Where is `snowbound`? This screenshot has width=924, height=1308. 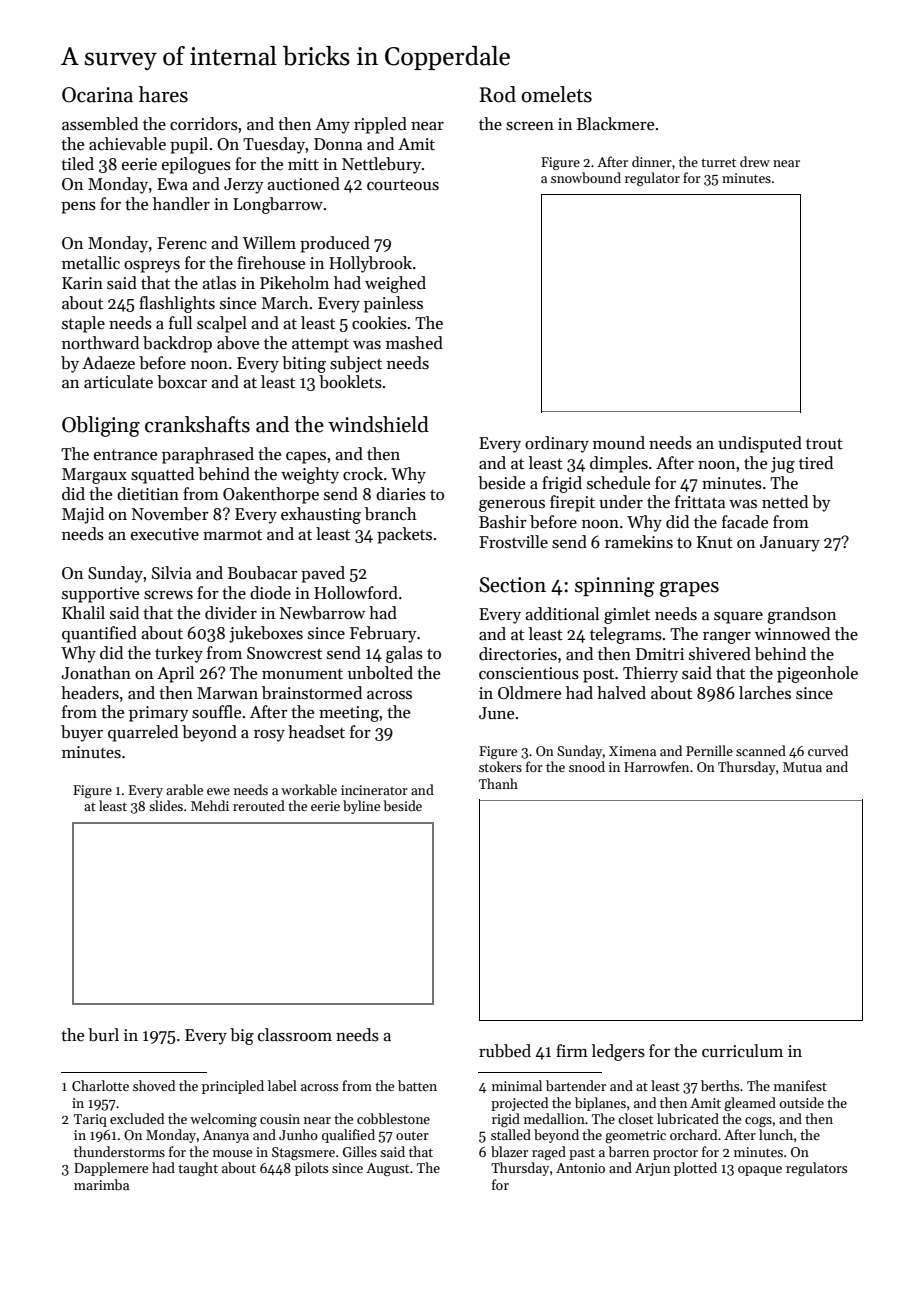 snowbound is located at coordinates (586, 177).
